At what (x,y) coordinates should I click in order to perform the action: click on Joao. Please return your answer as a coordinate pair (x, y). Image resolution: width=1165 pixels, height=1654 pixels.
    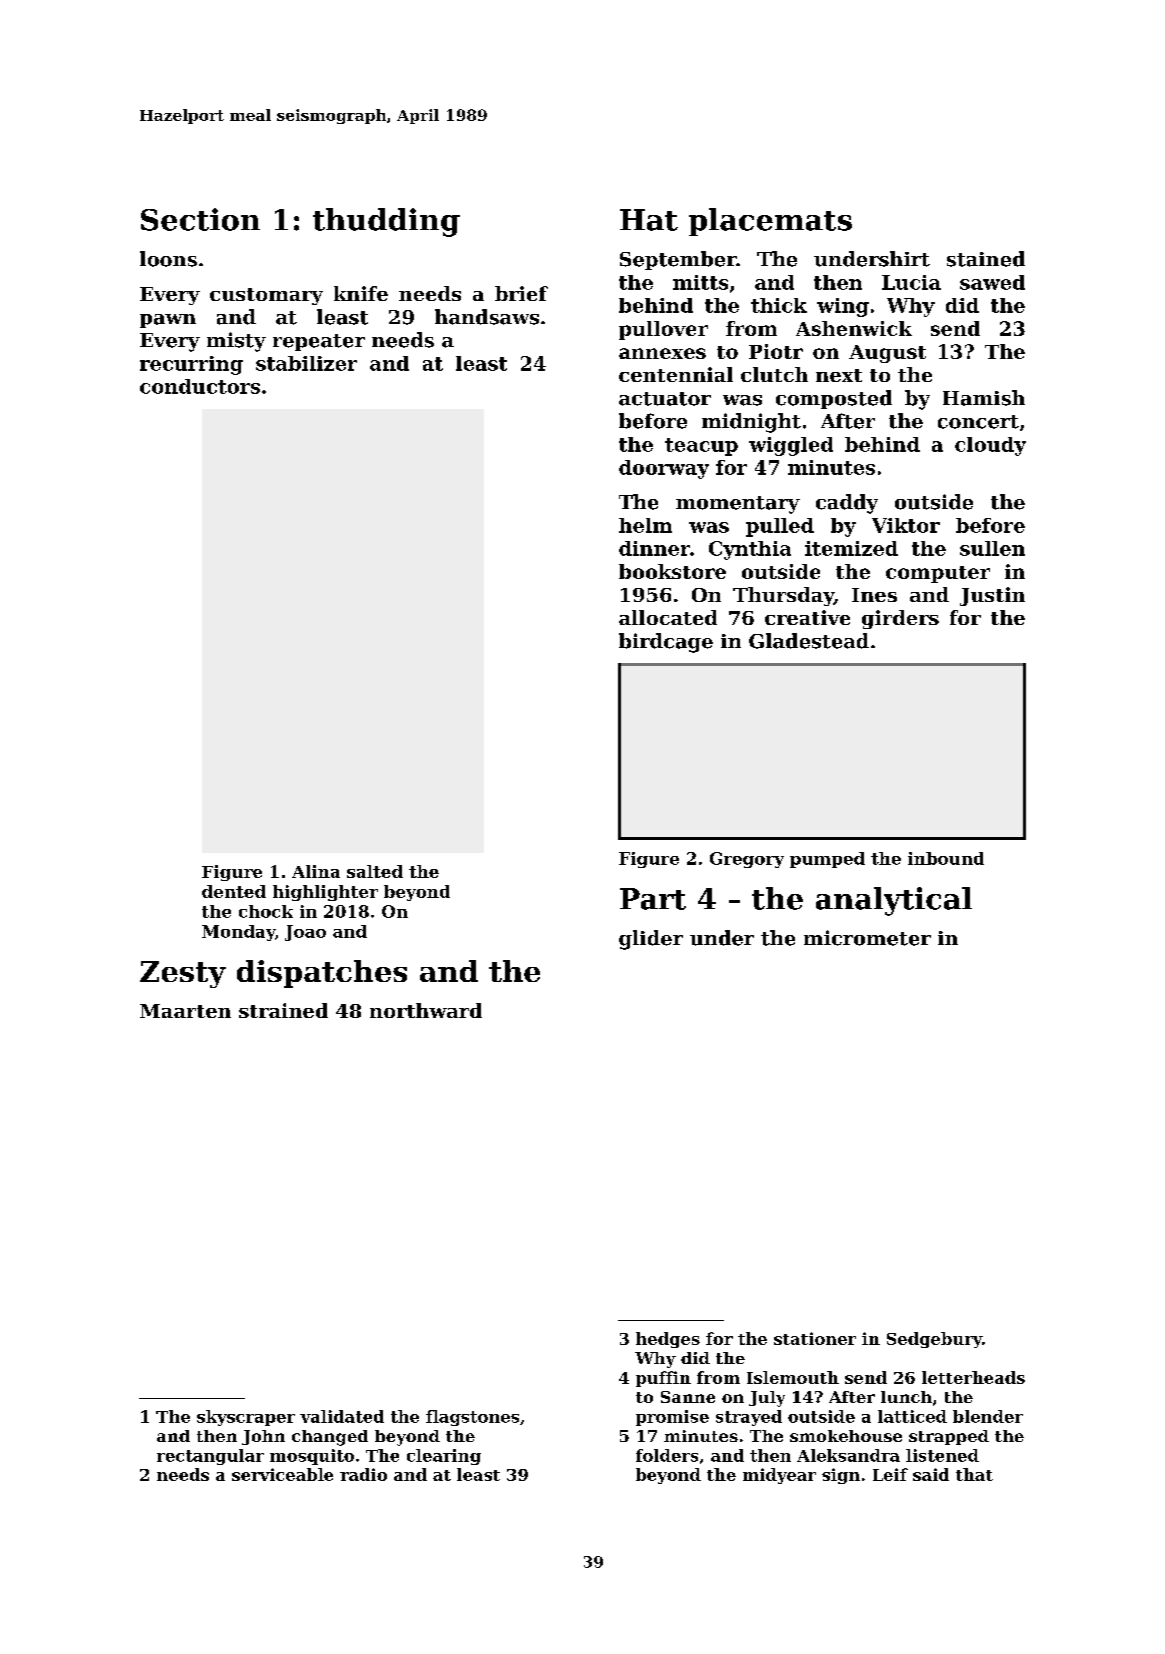
    Looking at the image, I should click on (305, 933).
